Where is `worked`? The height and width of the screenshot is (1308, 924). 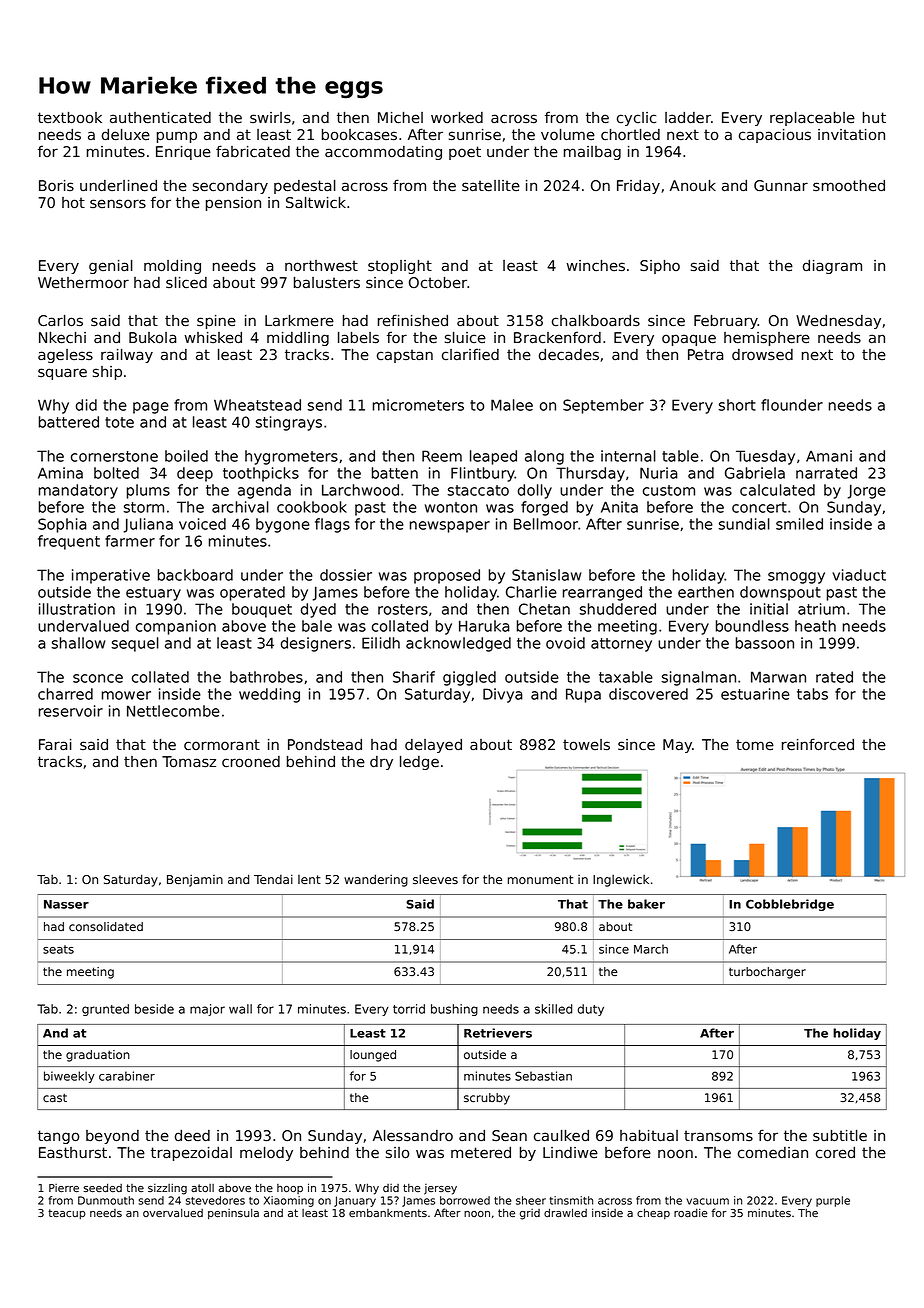
worked is located at coordinates (457, 118).
